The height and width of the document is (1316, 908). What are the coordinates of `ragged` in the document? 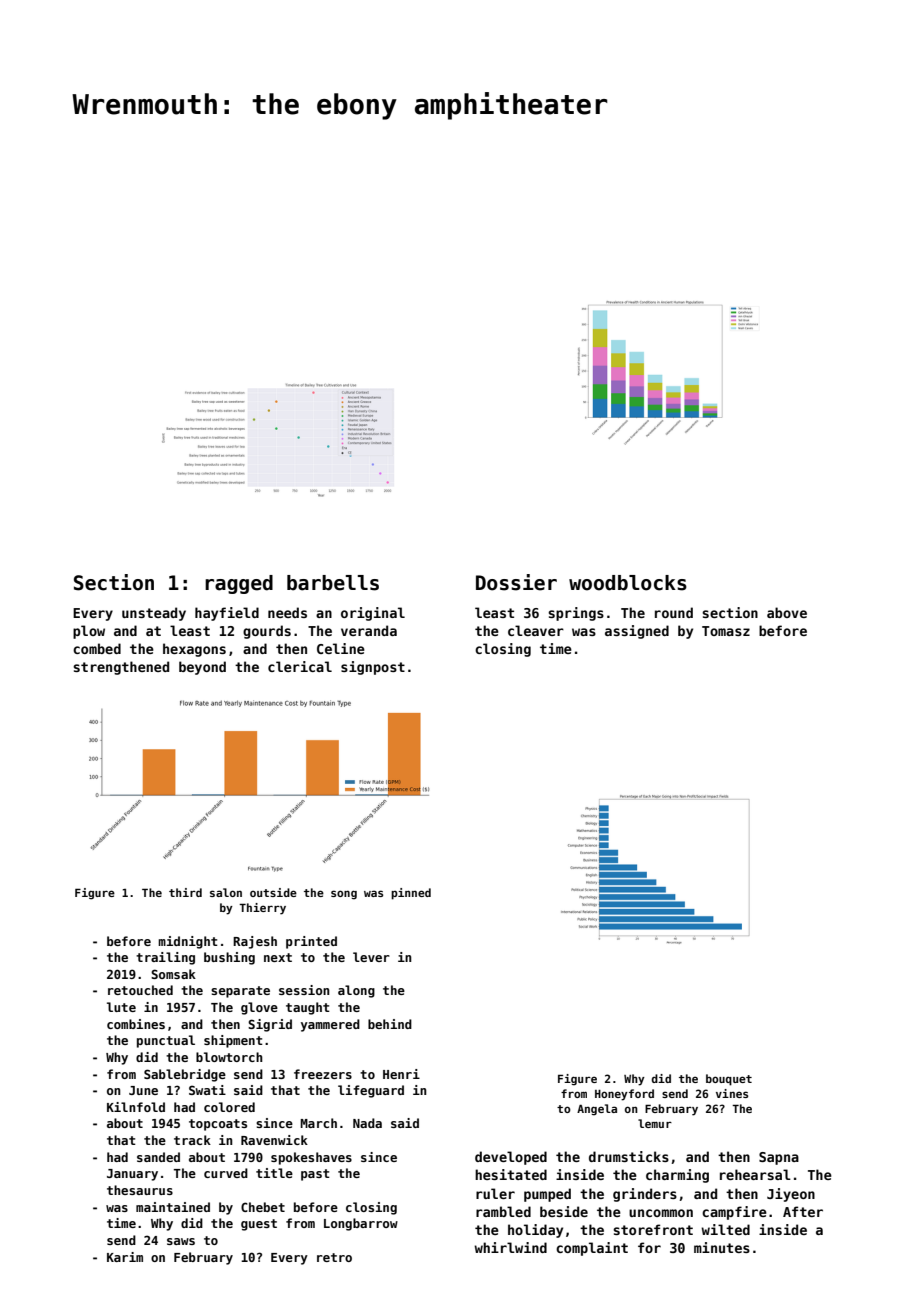 It's located at (239, 584).
